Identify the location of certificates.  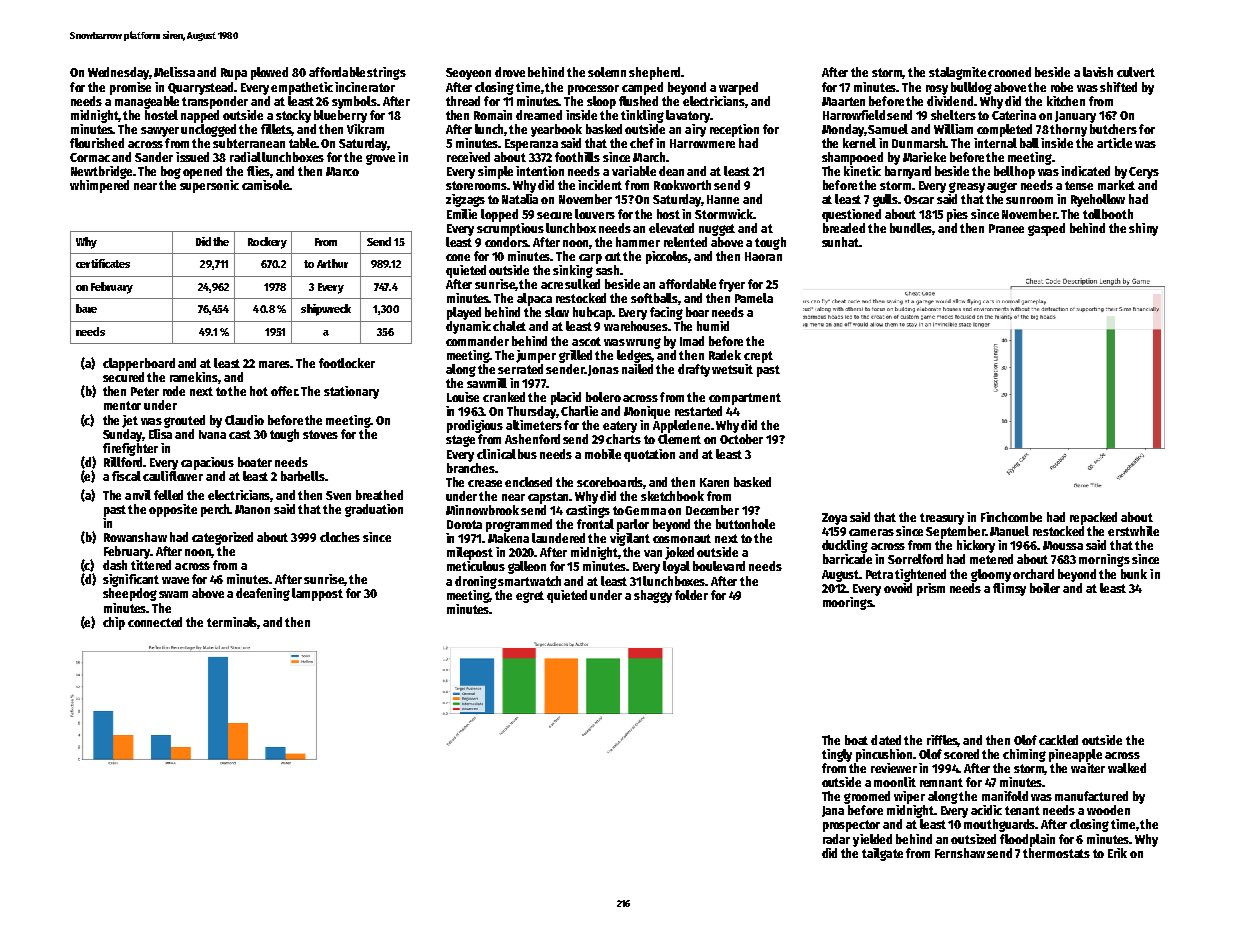
(103, 263).
